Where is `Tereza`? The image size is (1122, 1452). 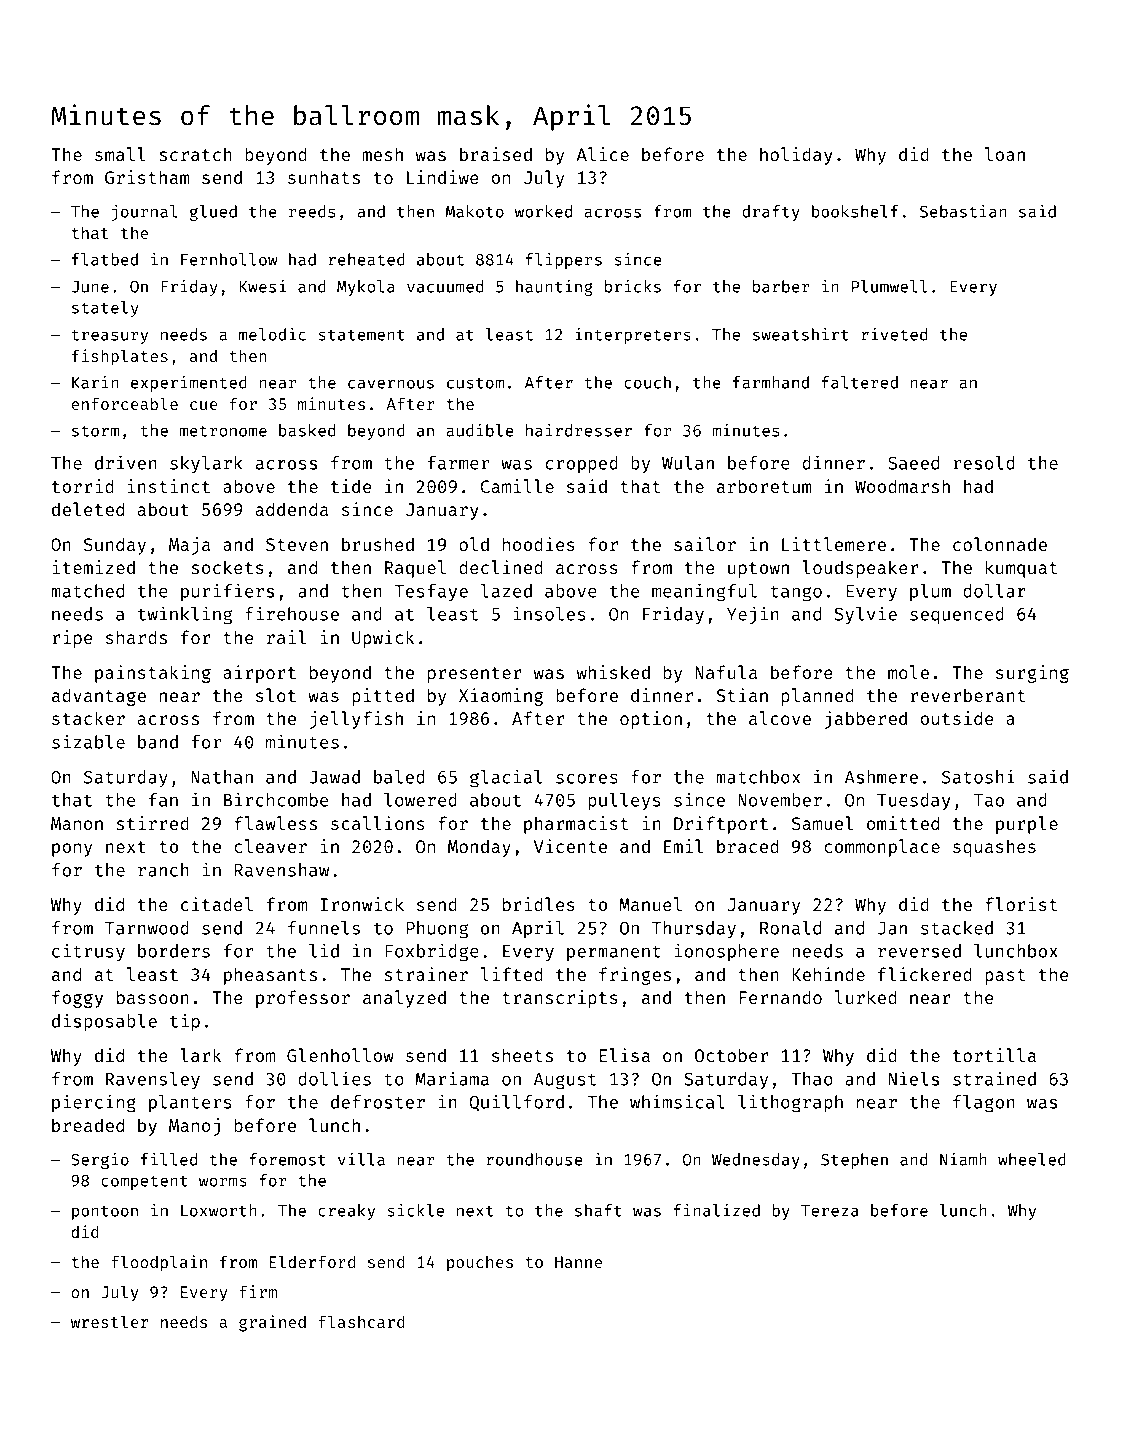 Tereza is located at coordinates (830, 1211).
